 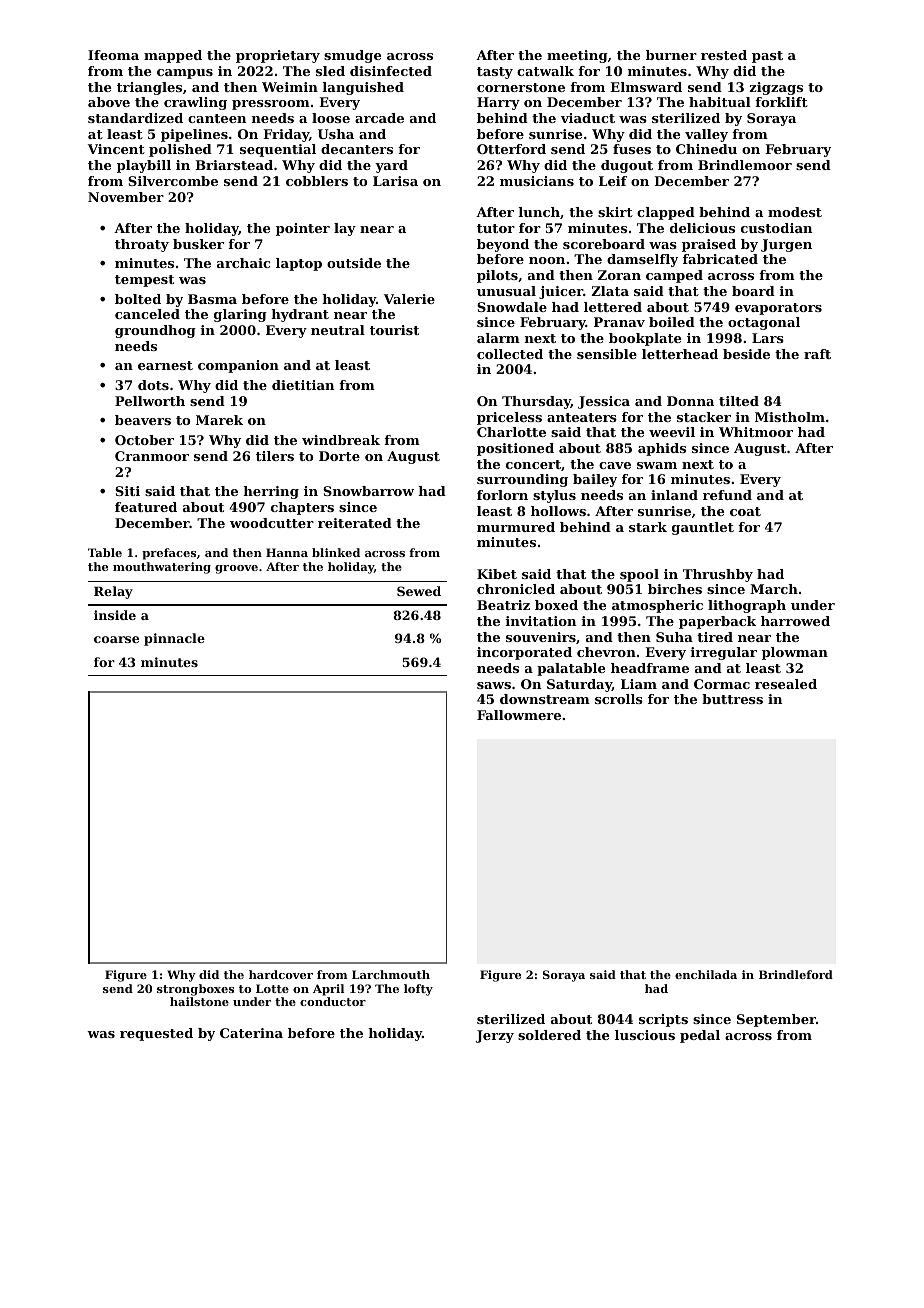 I want to click on Friday, so click(x=286, y=135).
